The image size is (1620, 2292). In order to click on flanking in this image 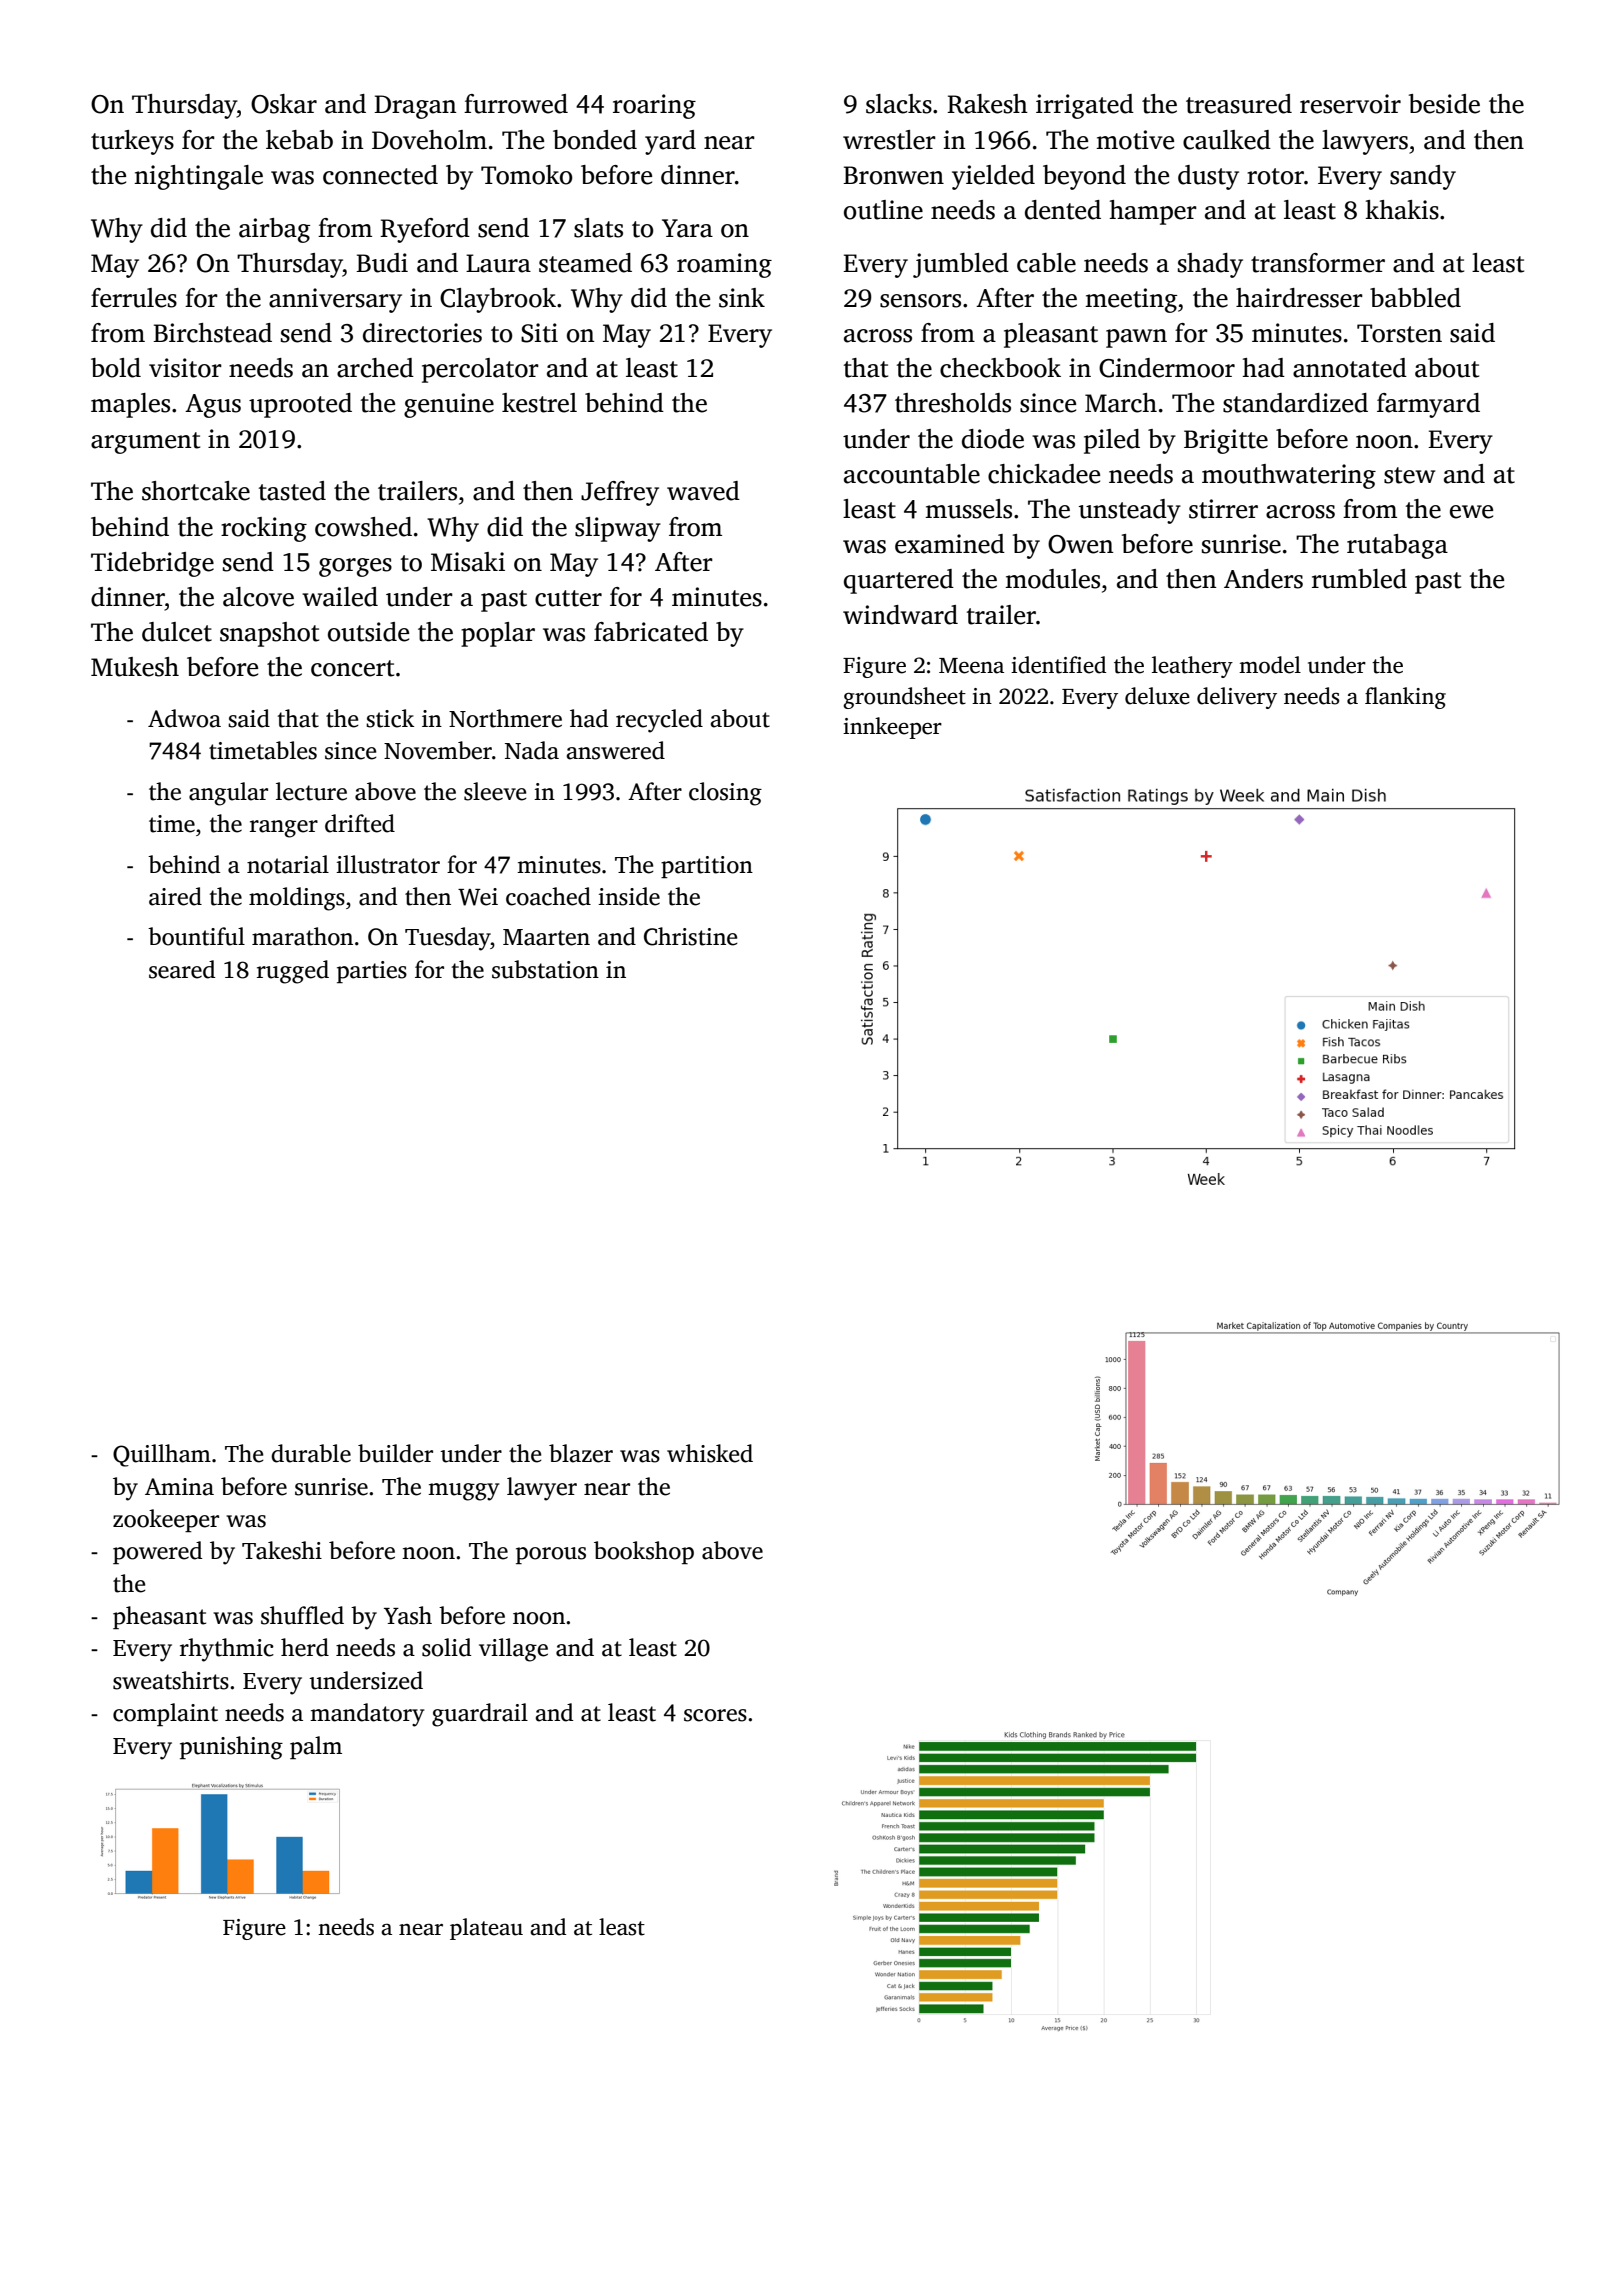, I will do `click(1405, 698)`.
